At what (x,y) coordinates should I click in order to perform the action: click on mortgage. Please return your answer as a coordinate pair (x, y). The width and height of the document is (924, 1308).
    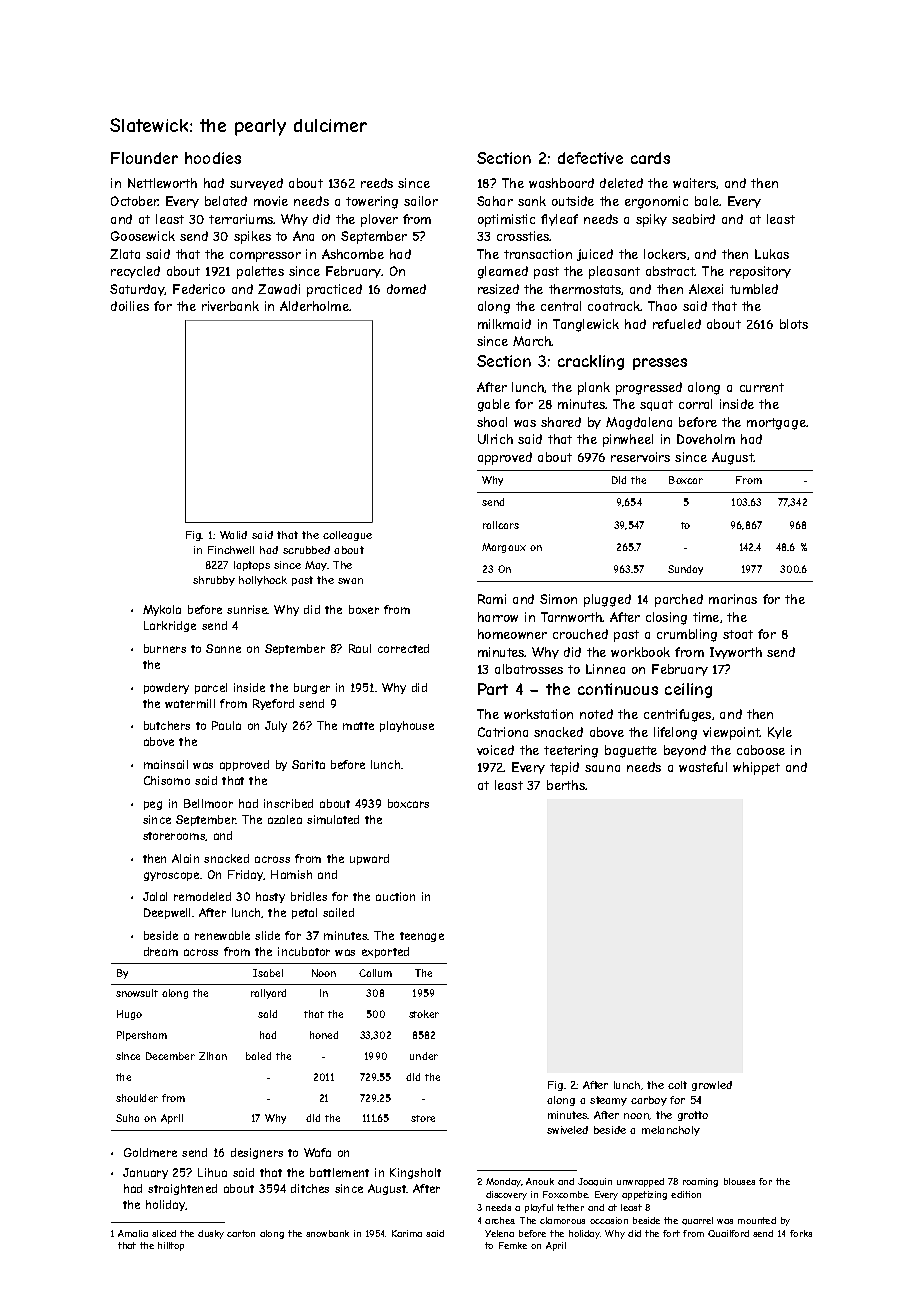
    Looking at the image, I should click on (776, 424).
